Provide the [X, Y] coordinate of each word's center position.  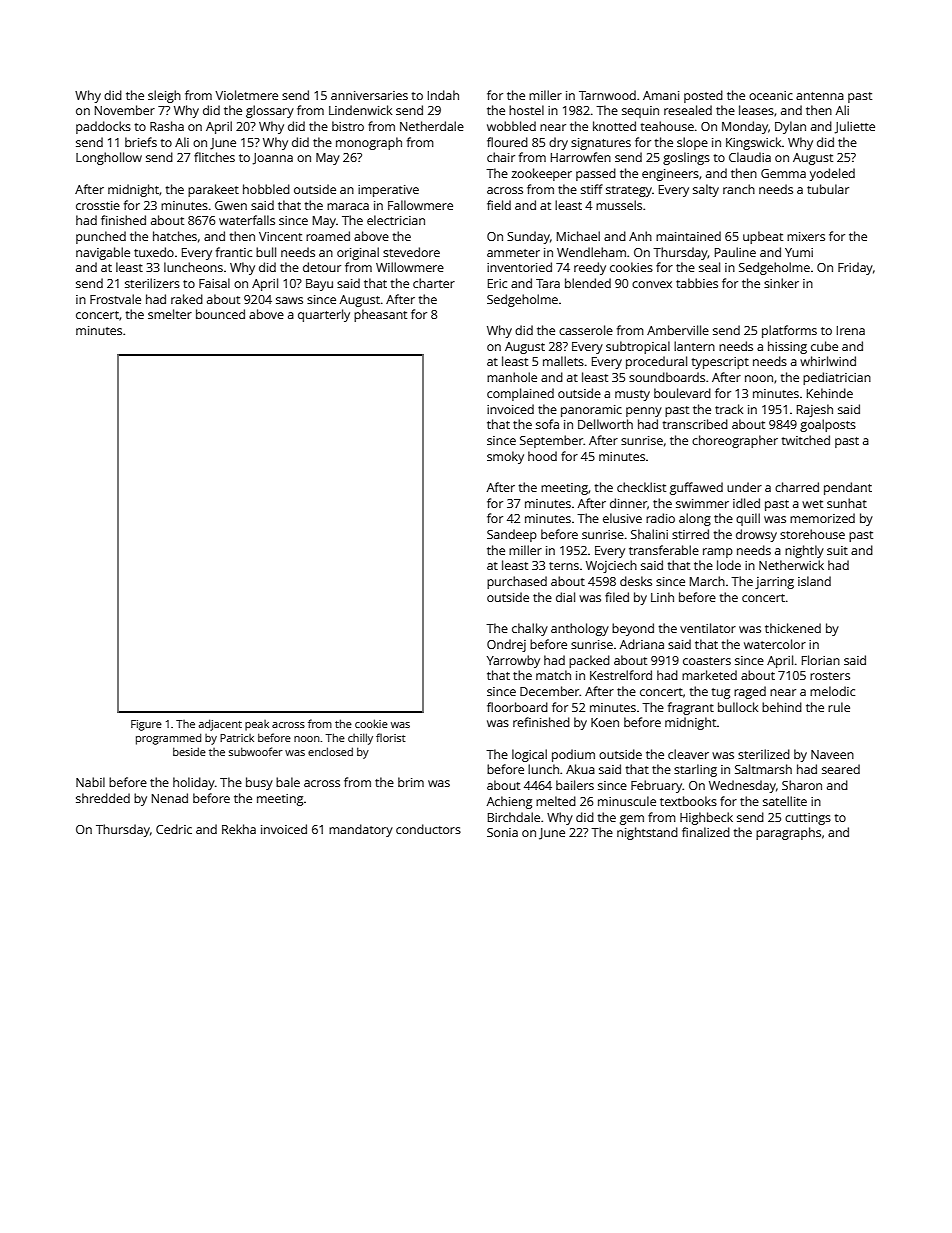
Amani [661, 95]
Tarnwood [607, 95]
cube [824, 346]
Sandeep [512, 535]
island [814, 581]
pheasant [380, 315]
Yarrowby [513, 661]
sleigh [164, 96]
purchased [517, 582]
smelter [170, 314]
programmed [168, 739]
